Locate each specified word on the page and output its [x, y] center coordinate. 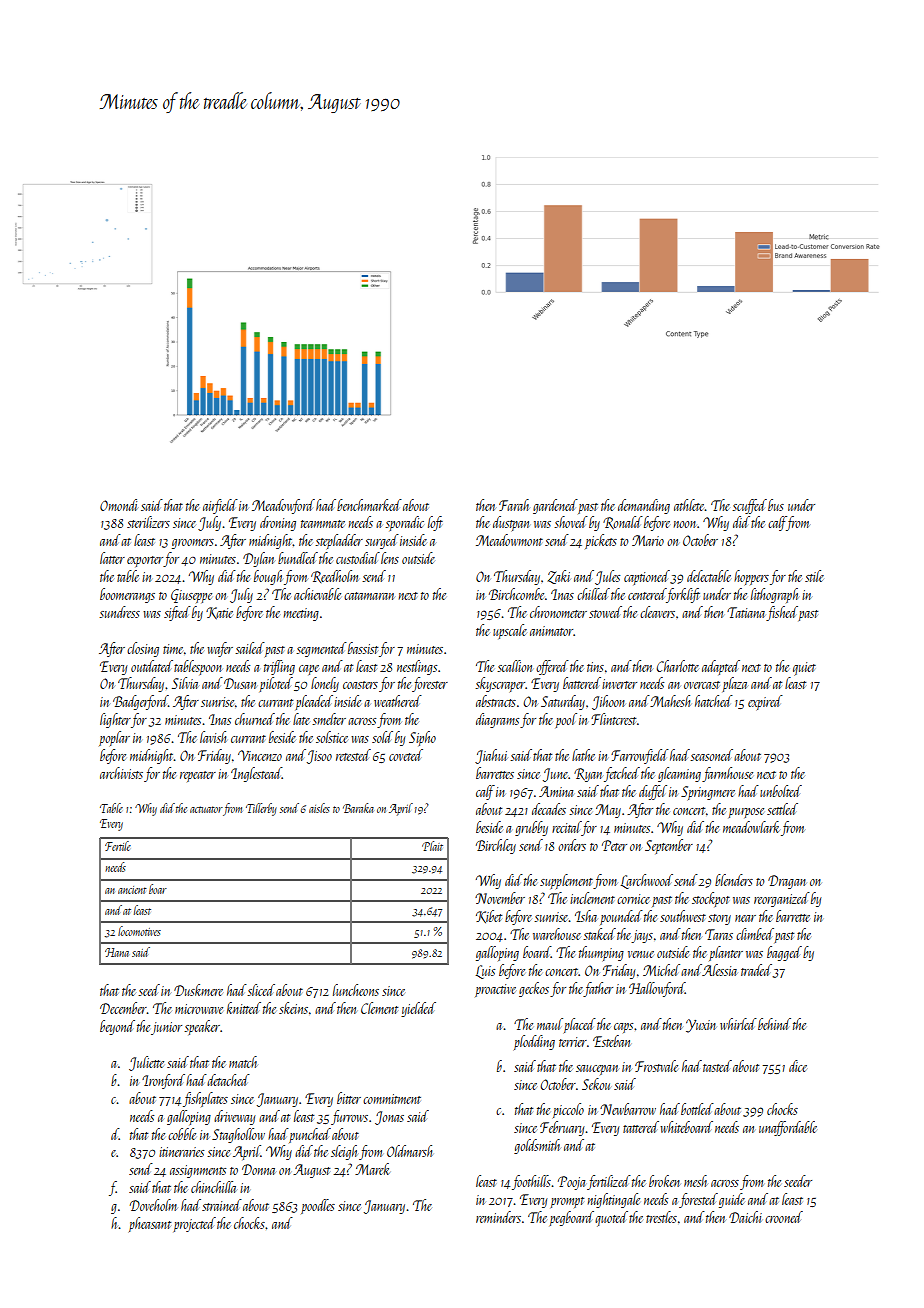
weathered [398, 701]
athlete [689, 505]
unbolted [781, 791]
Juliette [146, 1063]
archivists [121, 773]
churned [255, 719]
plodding [534, 1042]
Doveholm [153, 1205]
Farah [514, 505]
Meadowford [283, 506]
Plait [432, 846]
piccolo [568, 1110]
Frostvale [656, 1066]
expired [765, 702]
